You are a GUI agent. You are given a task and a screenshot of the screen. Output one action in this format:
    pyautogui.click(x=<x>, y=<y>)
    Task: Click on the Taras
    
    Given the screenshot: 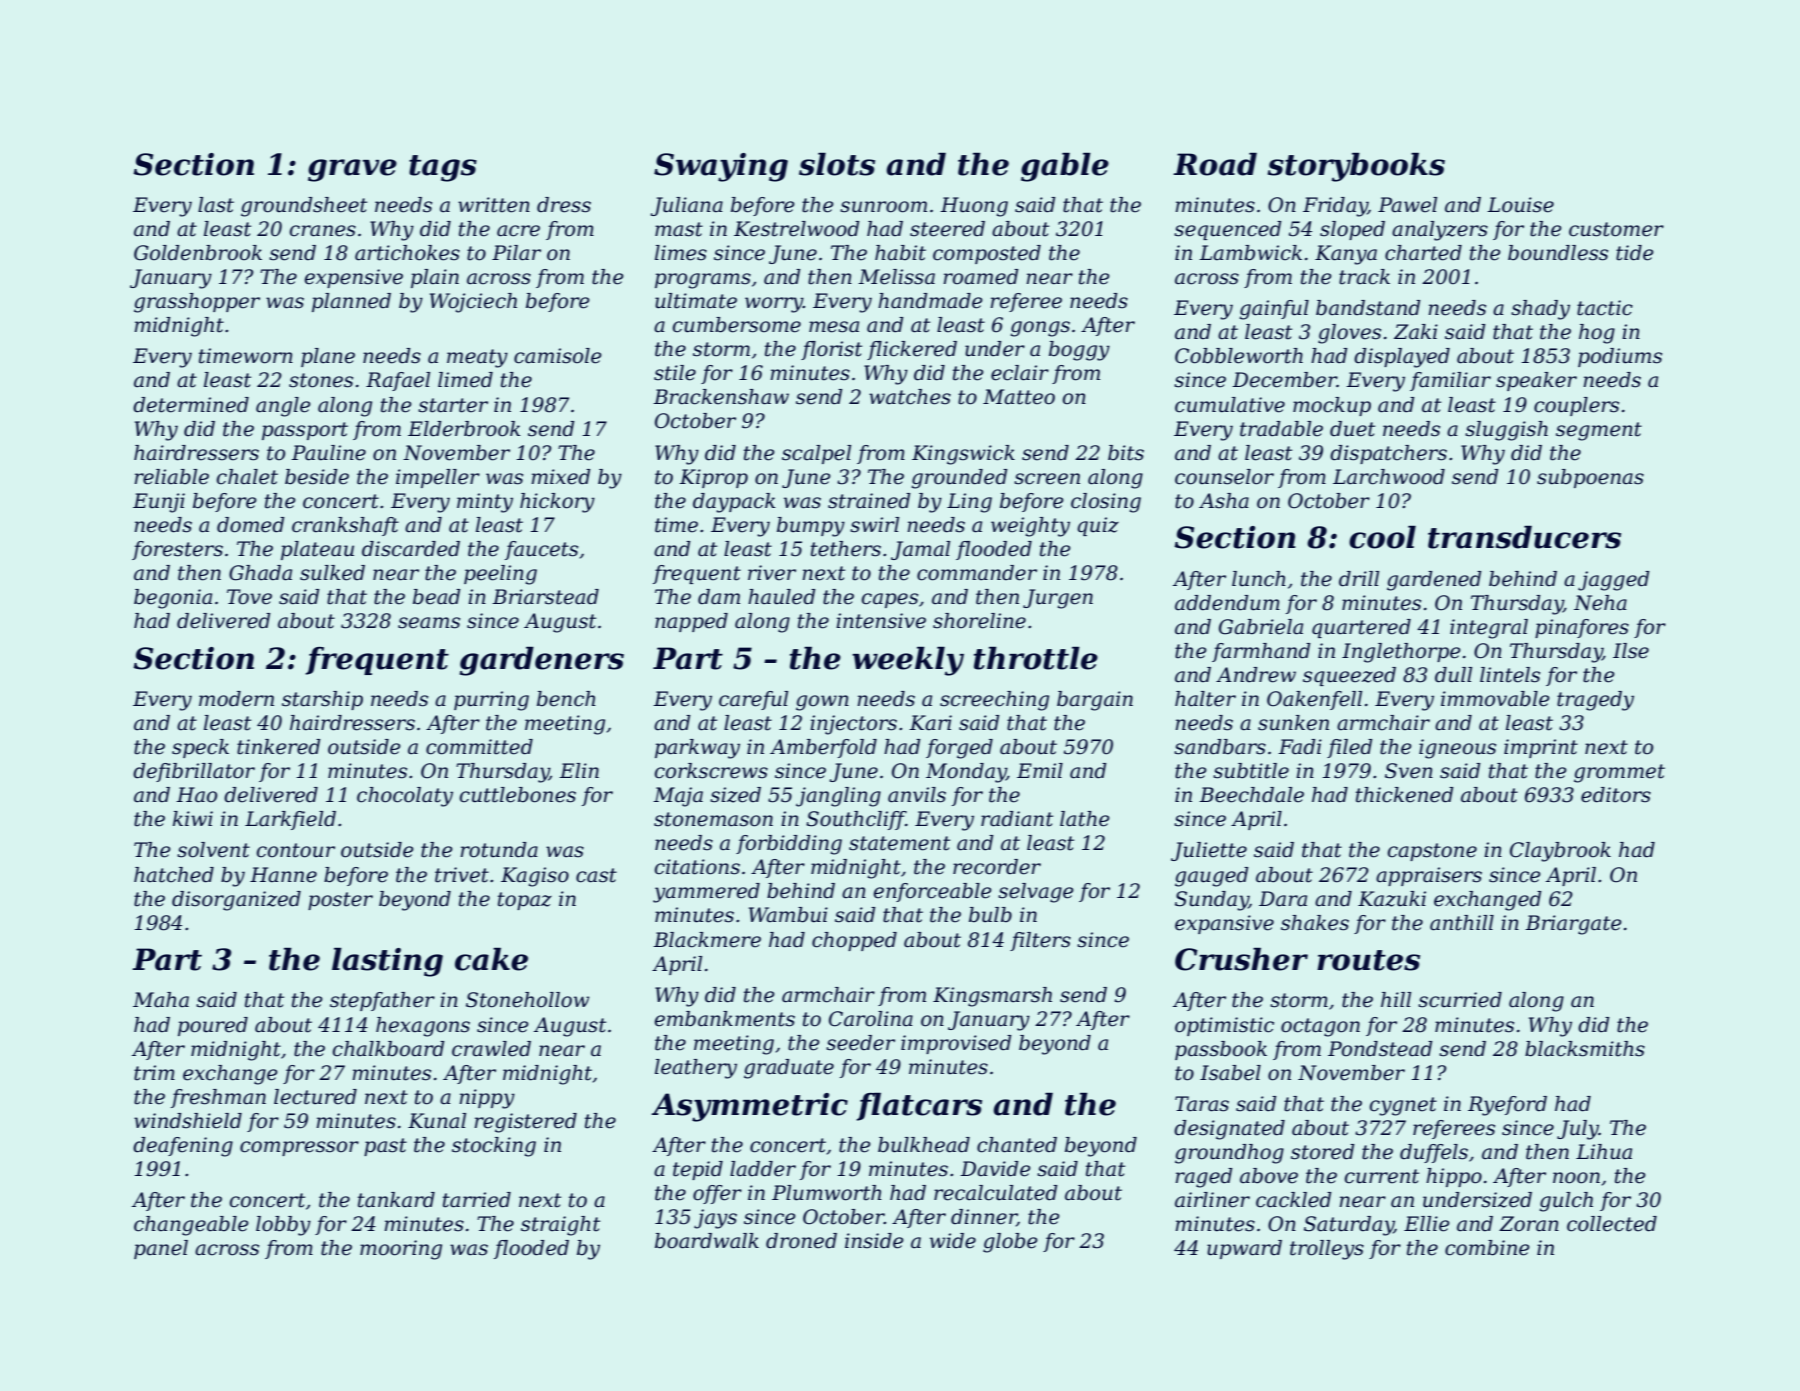 What is the action you would take?
    pyautogui.click(x=1202, y=1104)
